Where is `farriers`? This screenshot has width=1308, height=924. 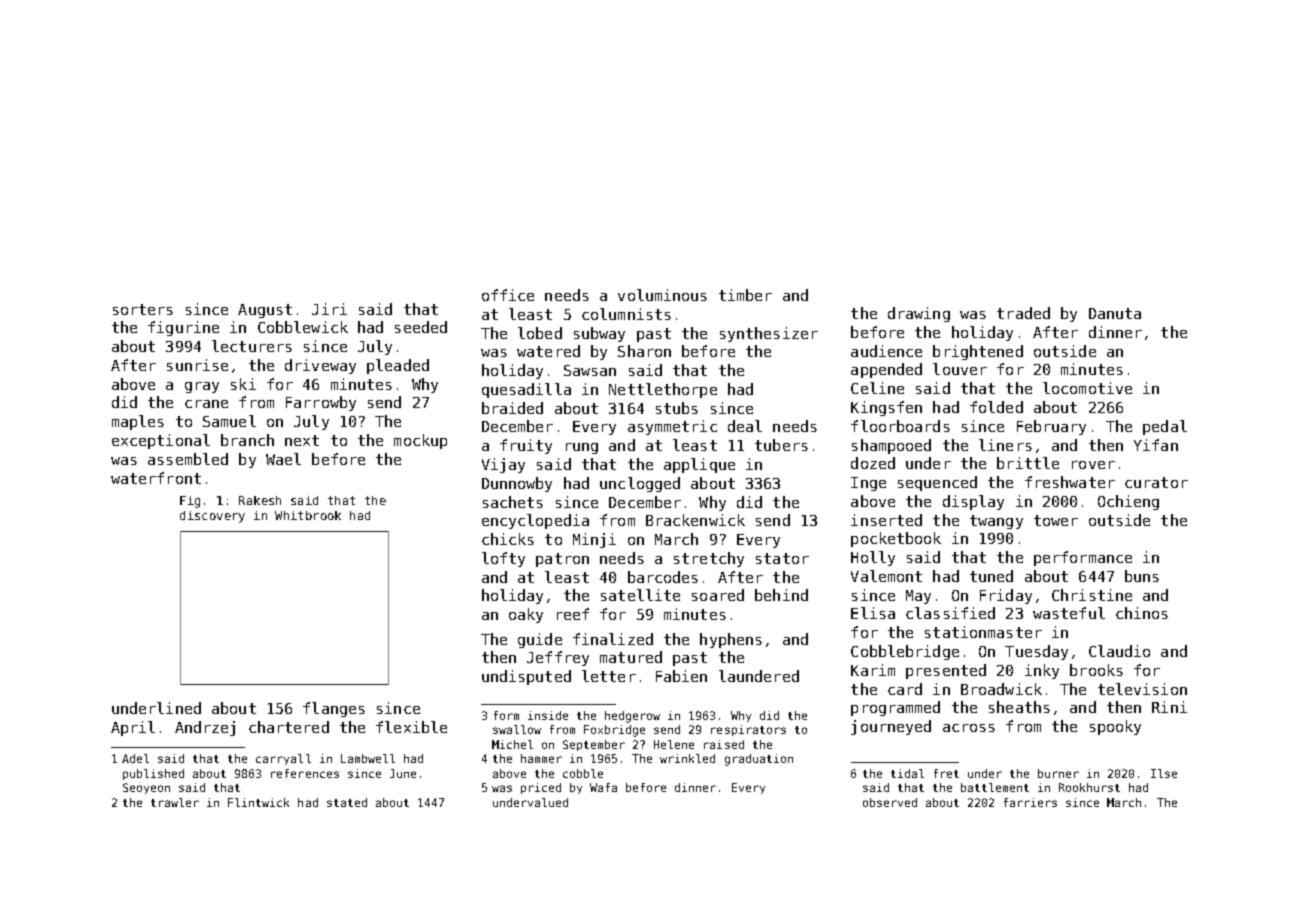
farriers is located at coordinates (1030, 802).
